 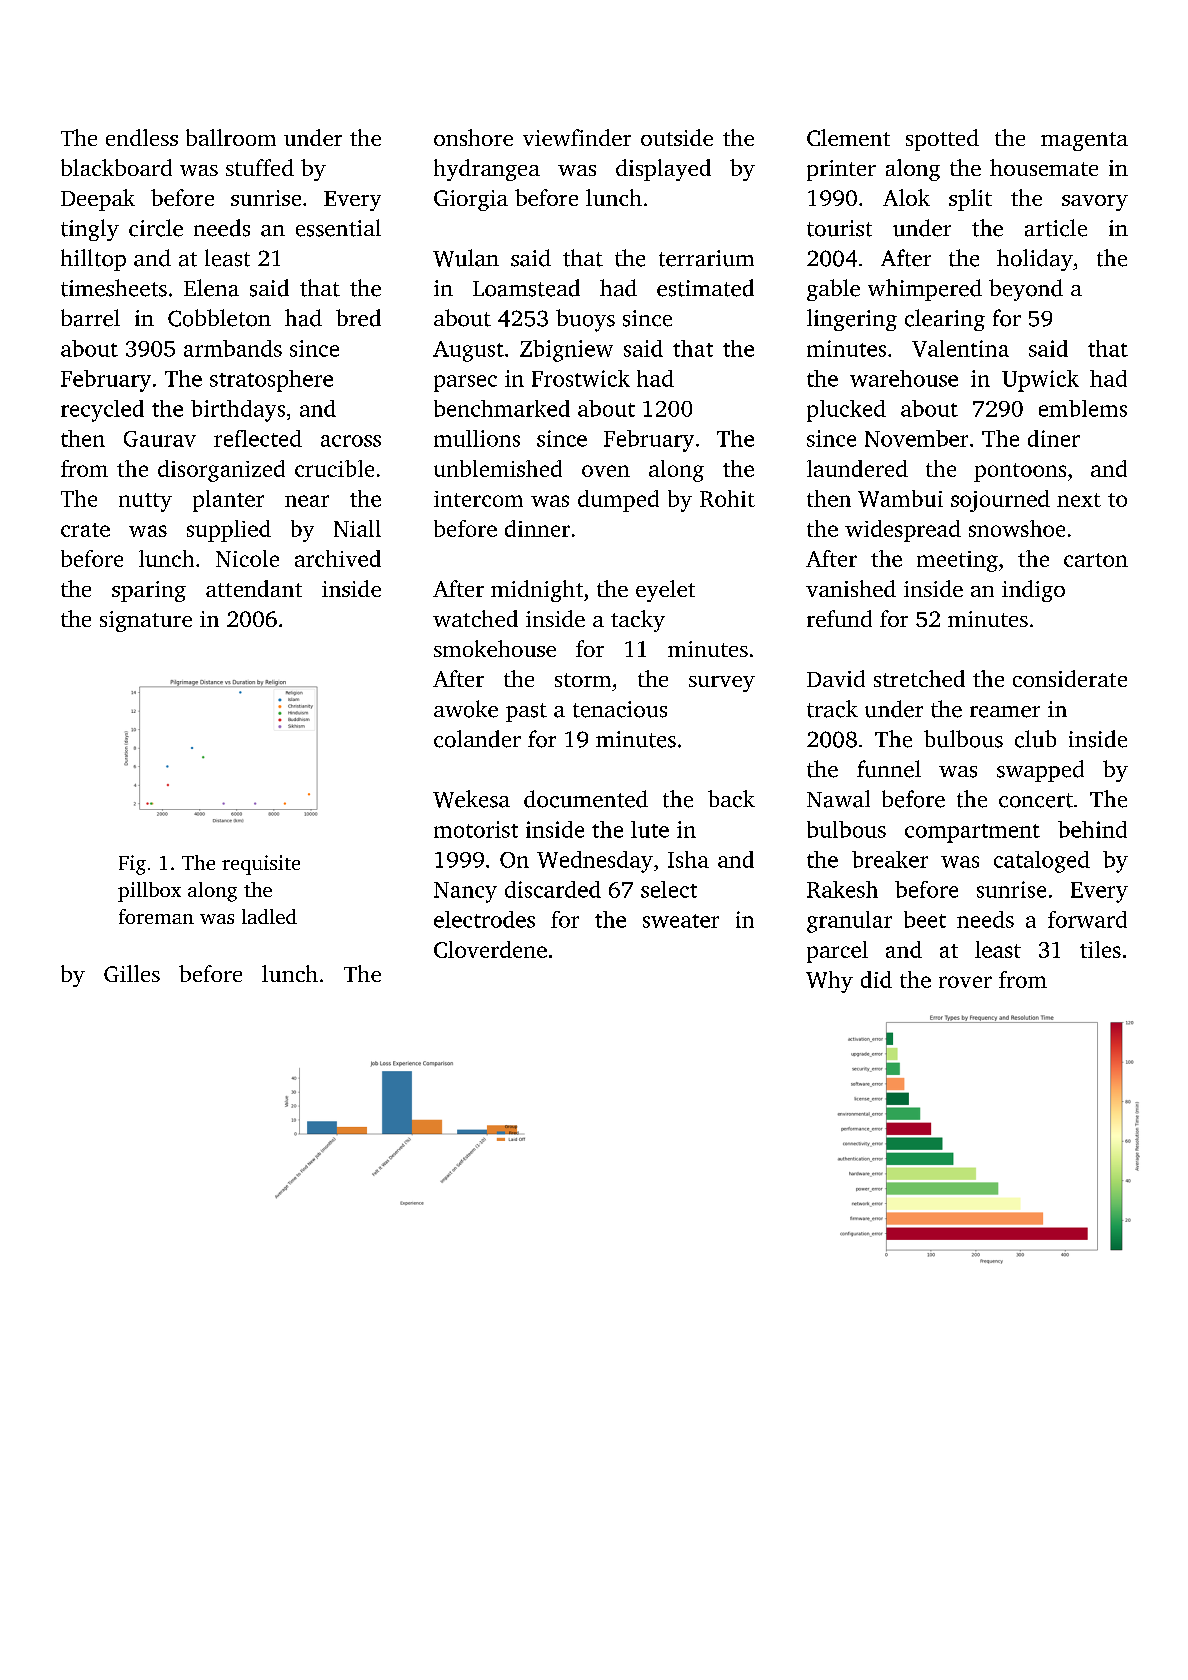 What do you see at coordinates (116, 167) in the screenshot?
I see `blackboard` at bounding box center [116, 167].
